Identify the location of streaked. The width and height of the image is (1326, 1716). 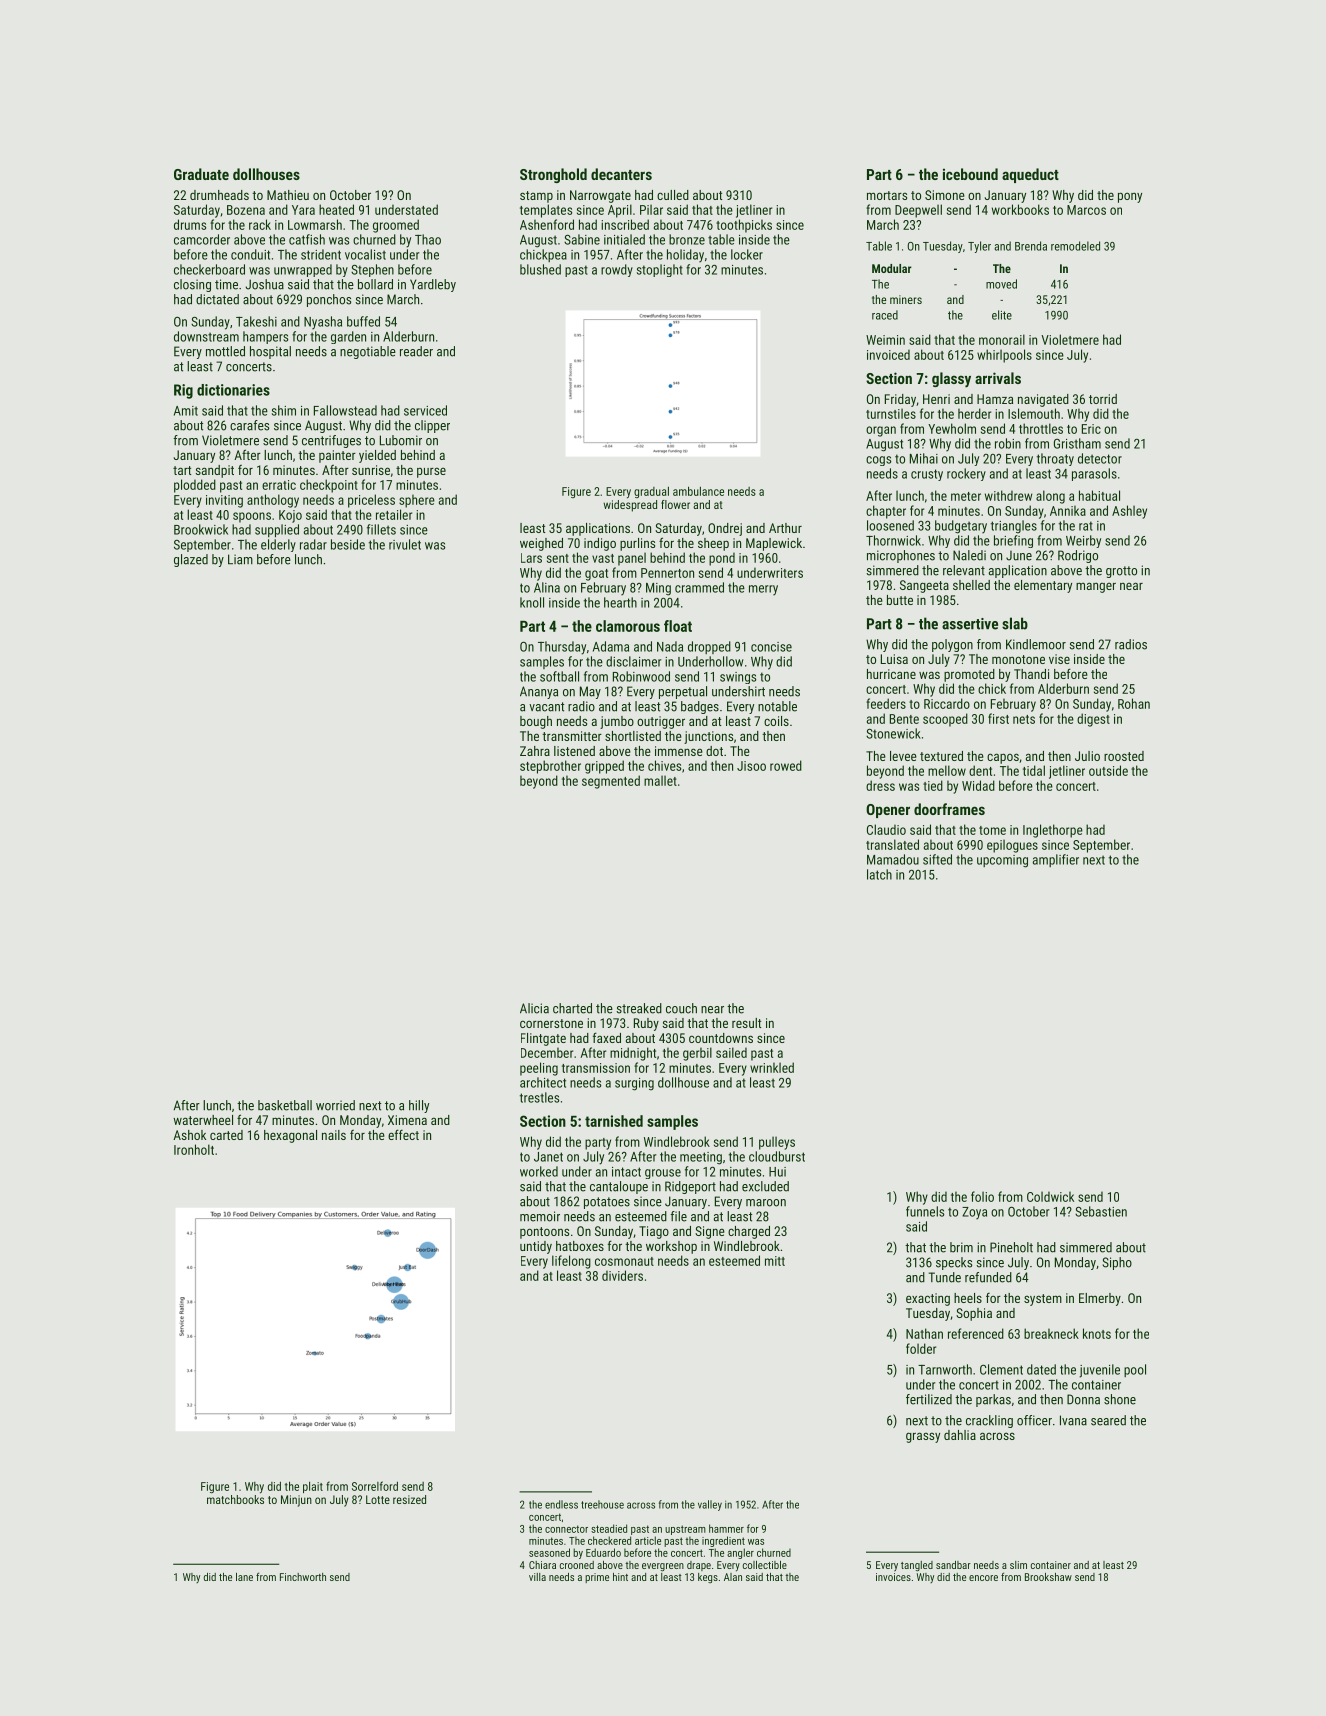
(639, 1008).
